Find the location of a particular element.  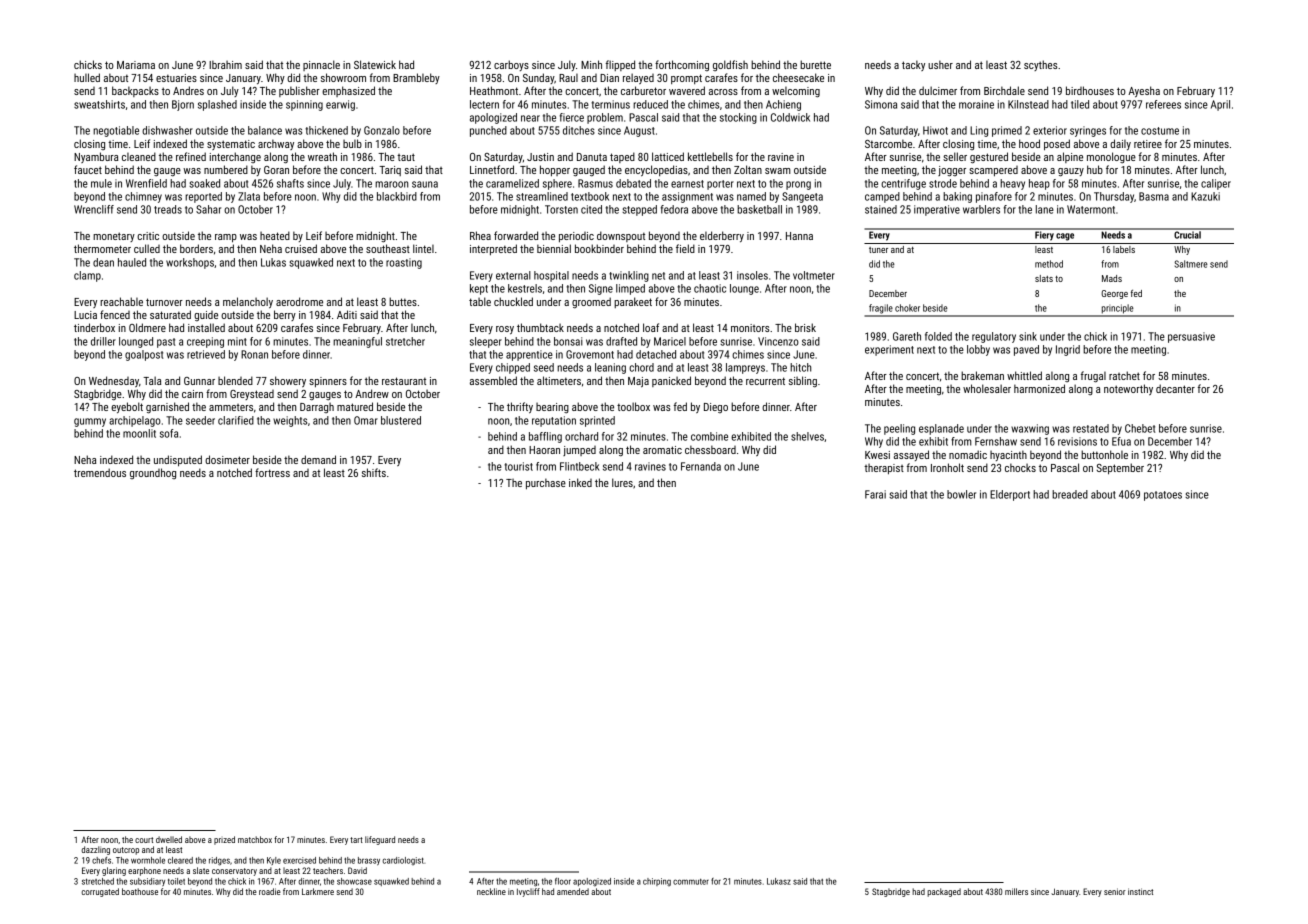

insoles is located at coordinates (752, 275).
